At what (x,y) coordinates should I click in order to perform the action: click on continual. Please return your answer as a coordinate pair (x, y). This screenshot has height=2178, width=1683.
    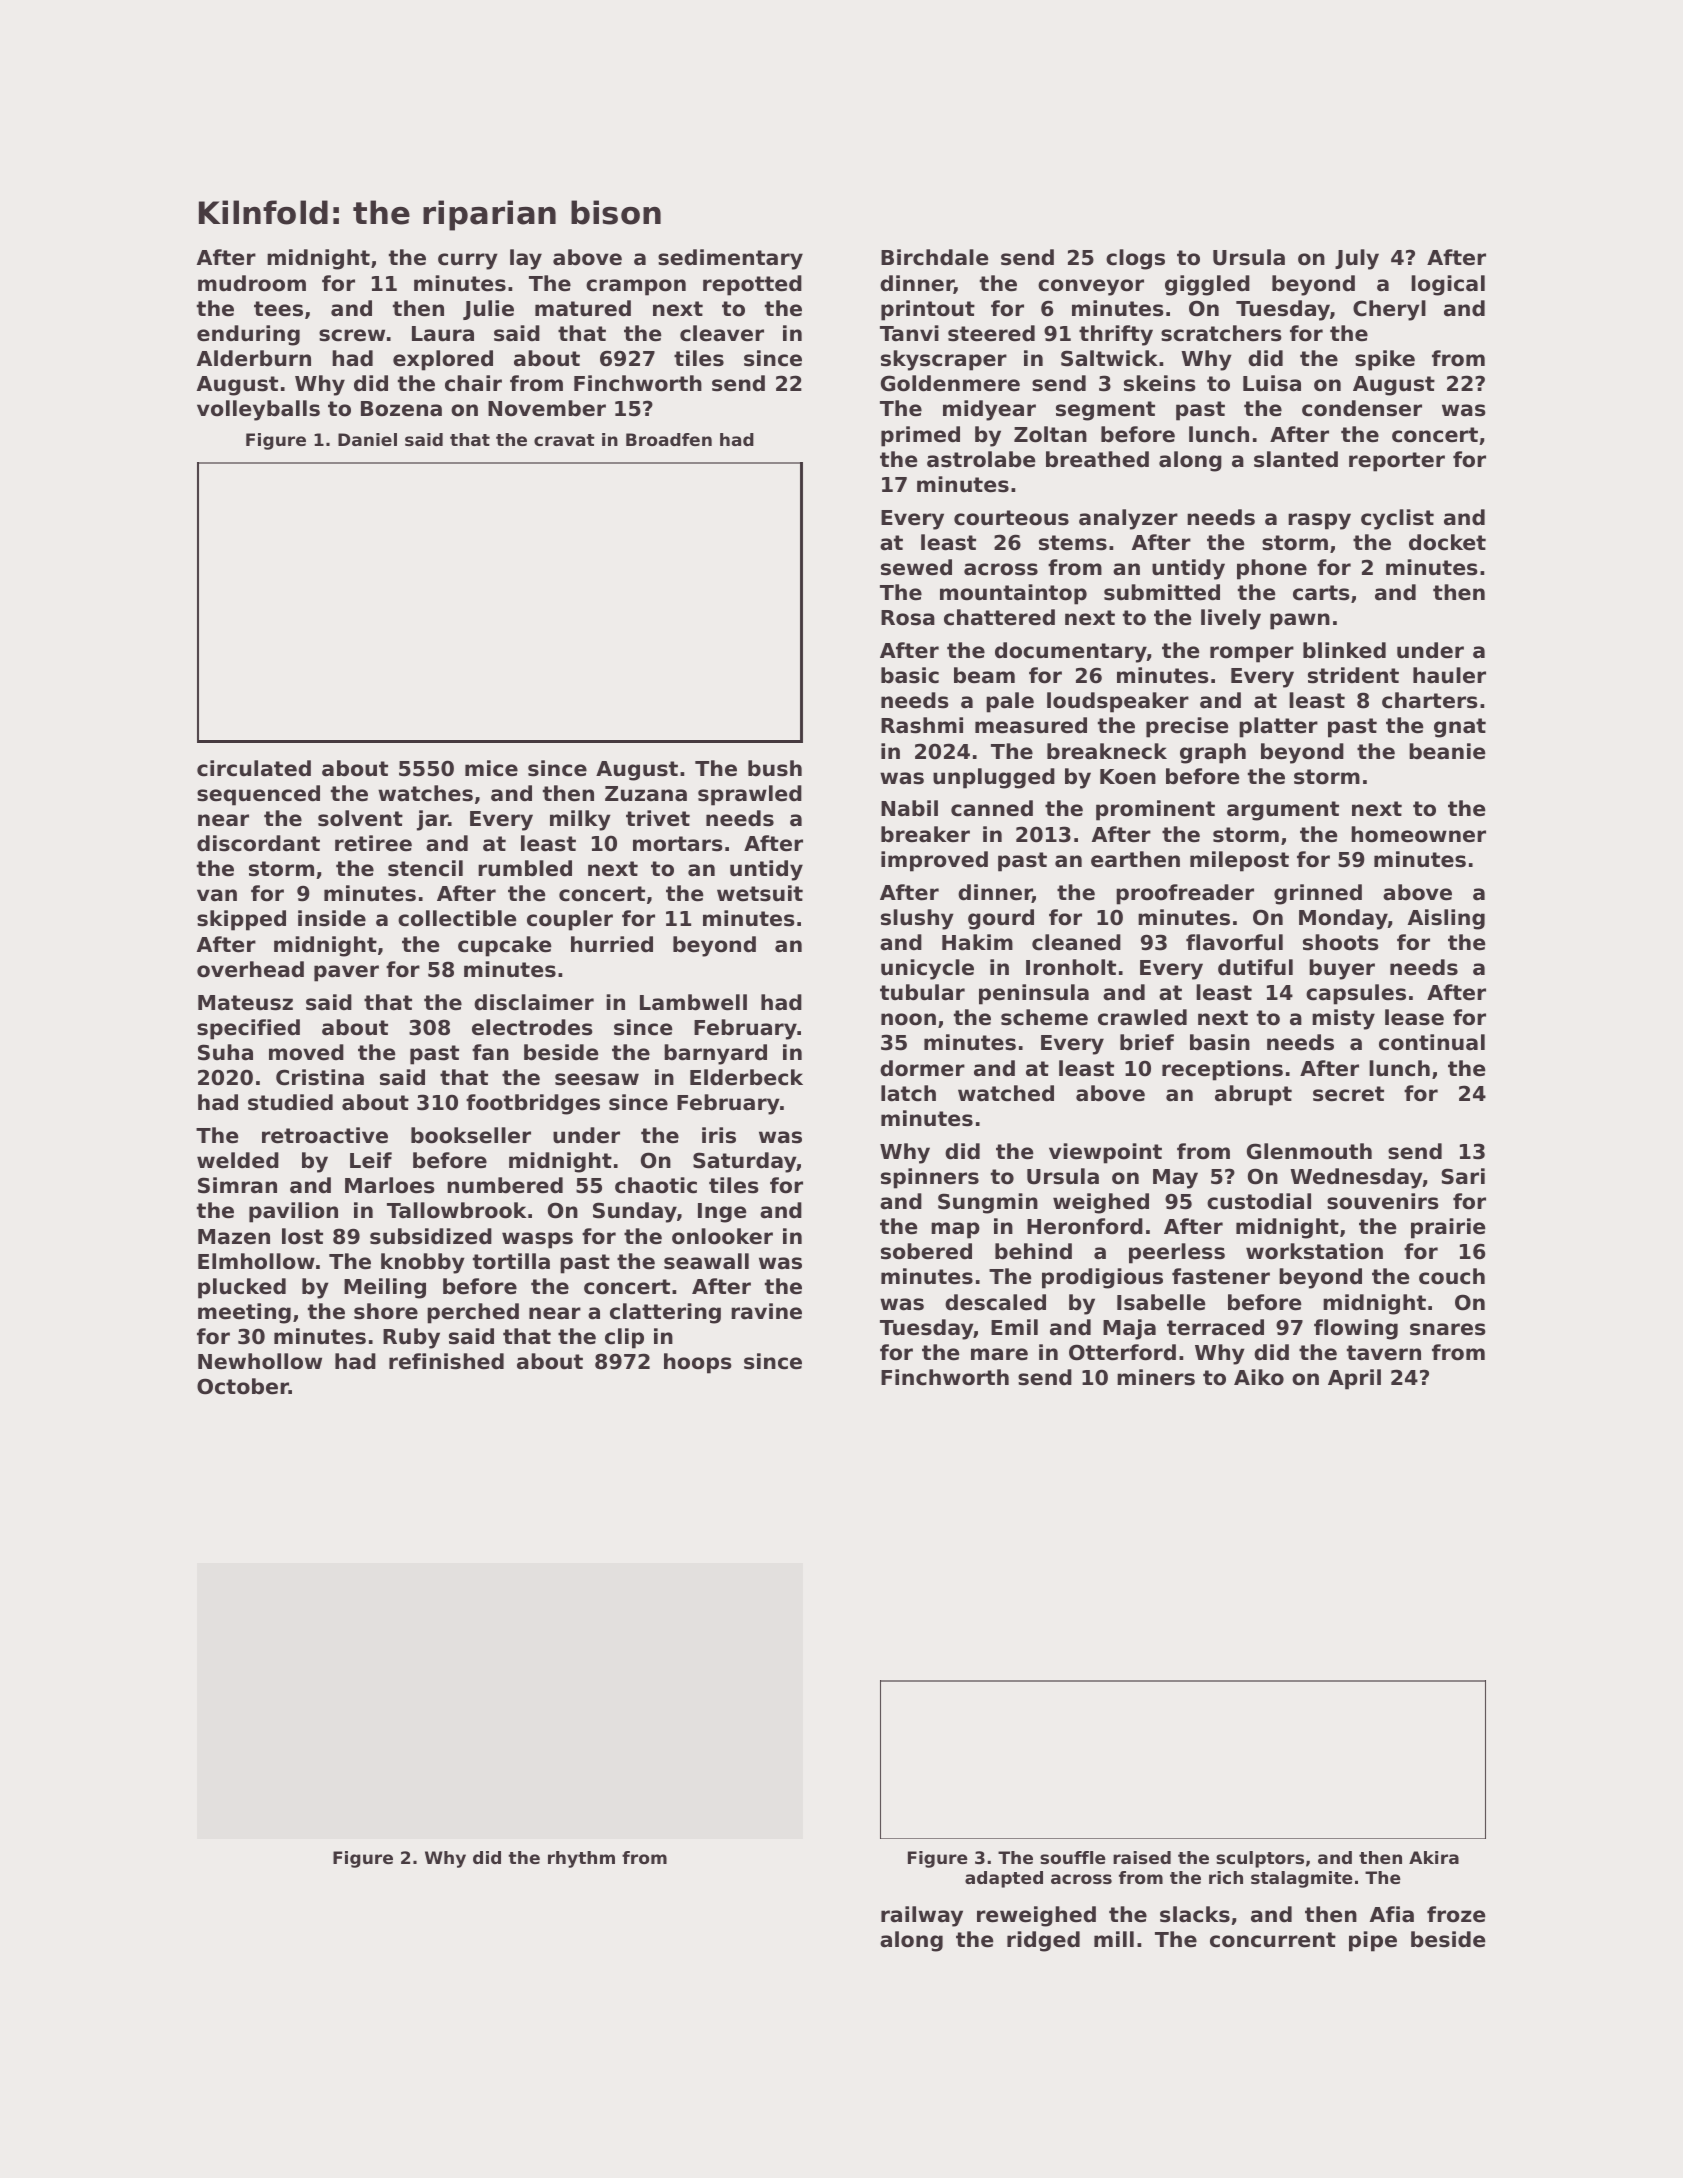
    Looking at the image, I should click on (1432, 1042).
